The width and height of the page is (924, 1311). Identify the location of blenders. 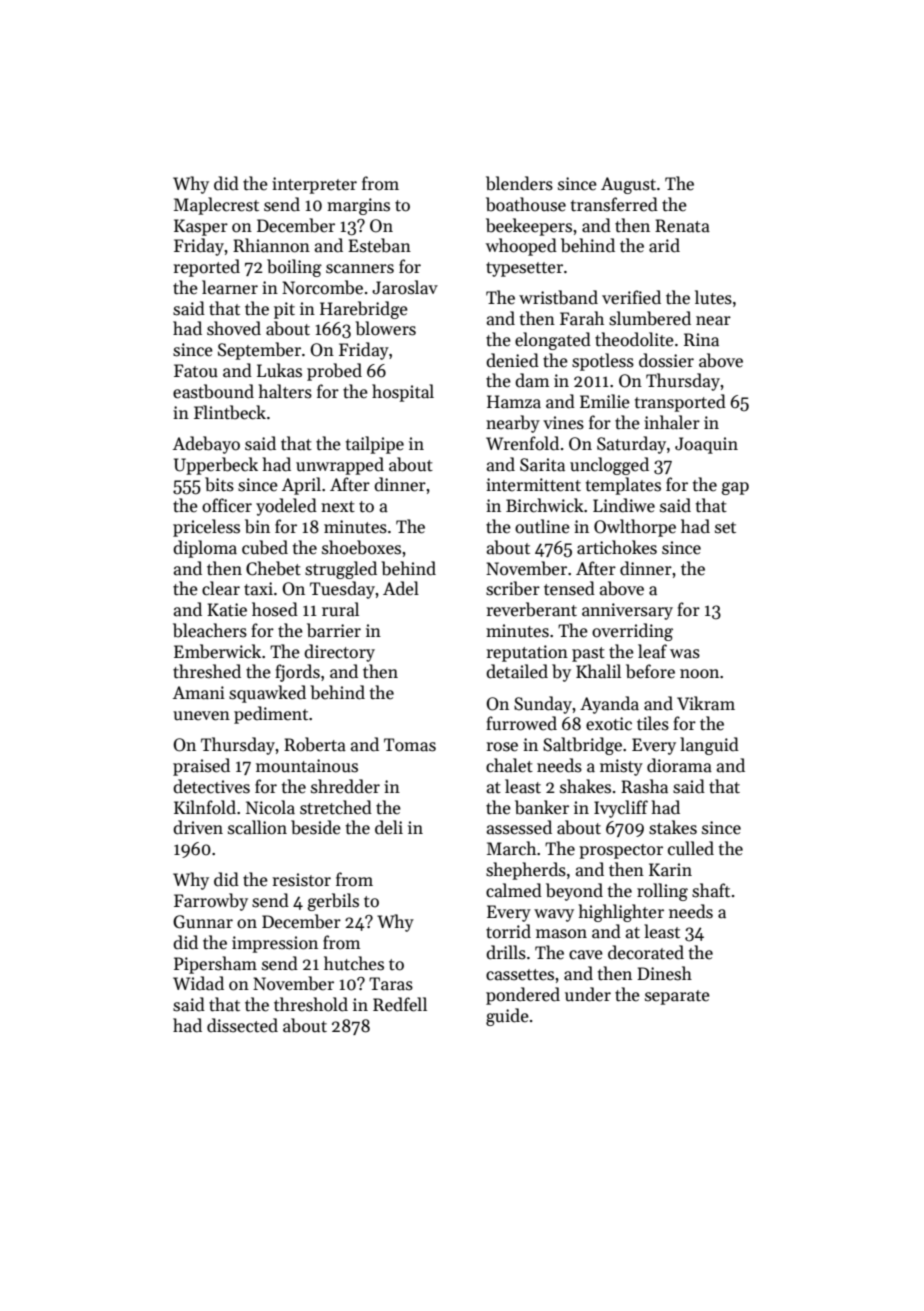
(519, 183).
